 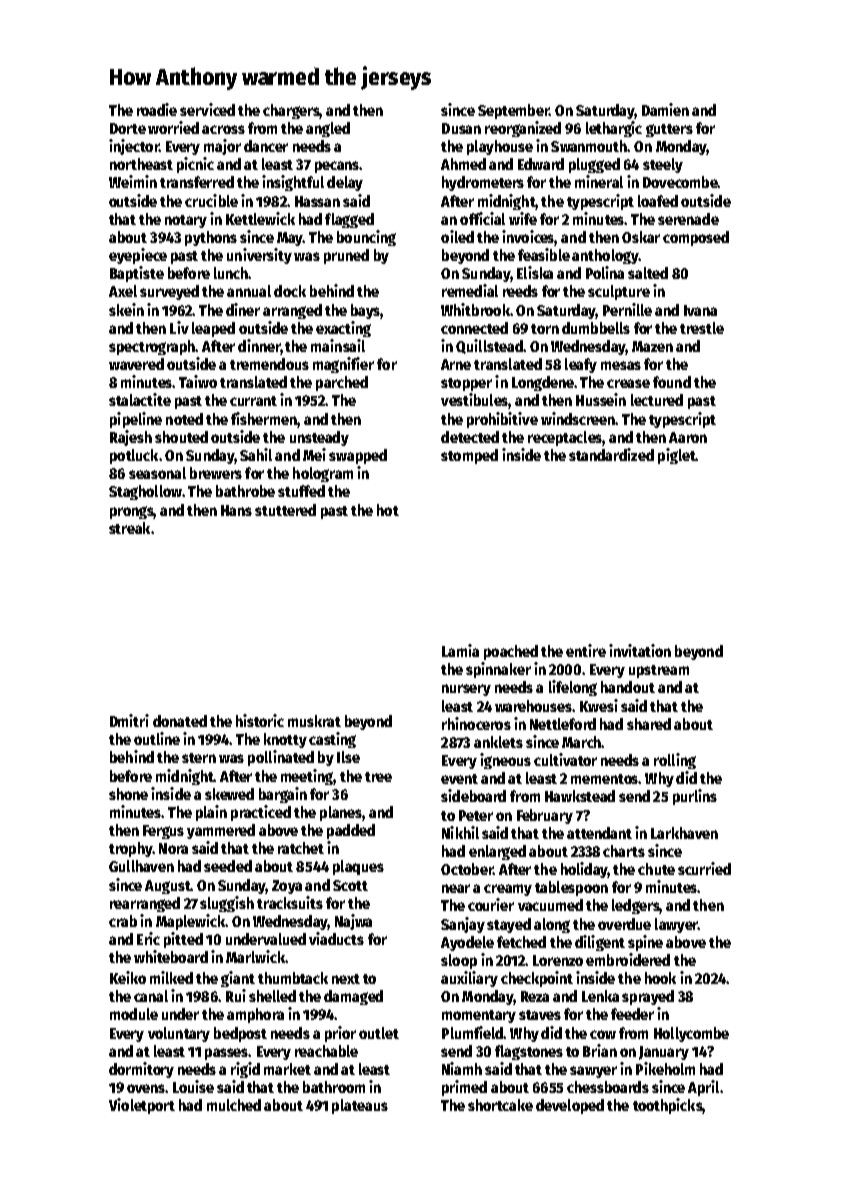 I want to click on pythons, so click(x=211, y=238).
